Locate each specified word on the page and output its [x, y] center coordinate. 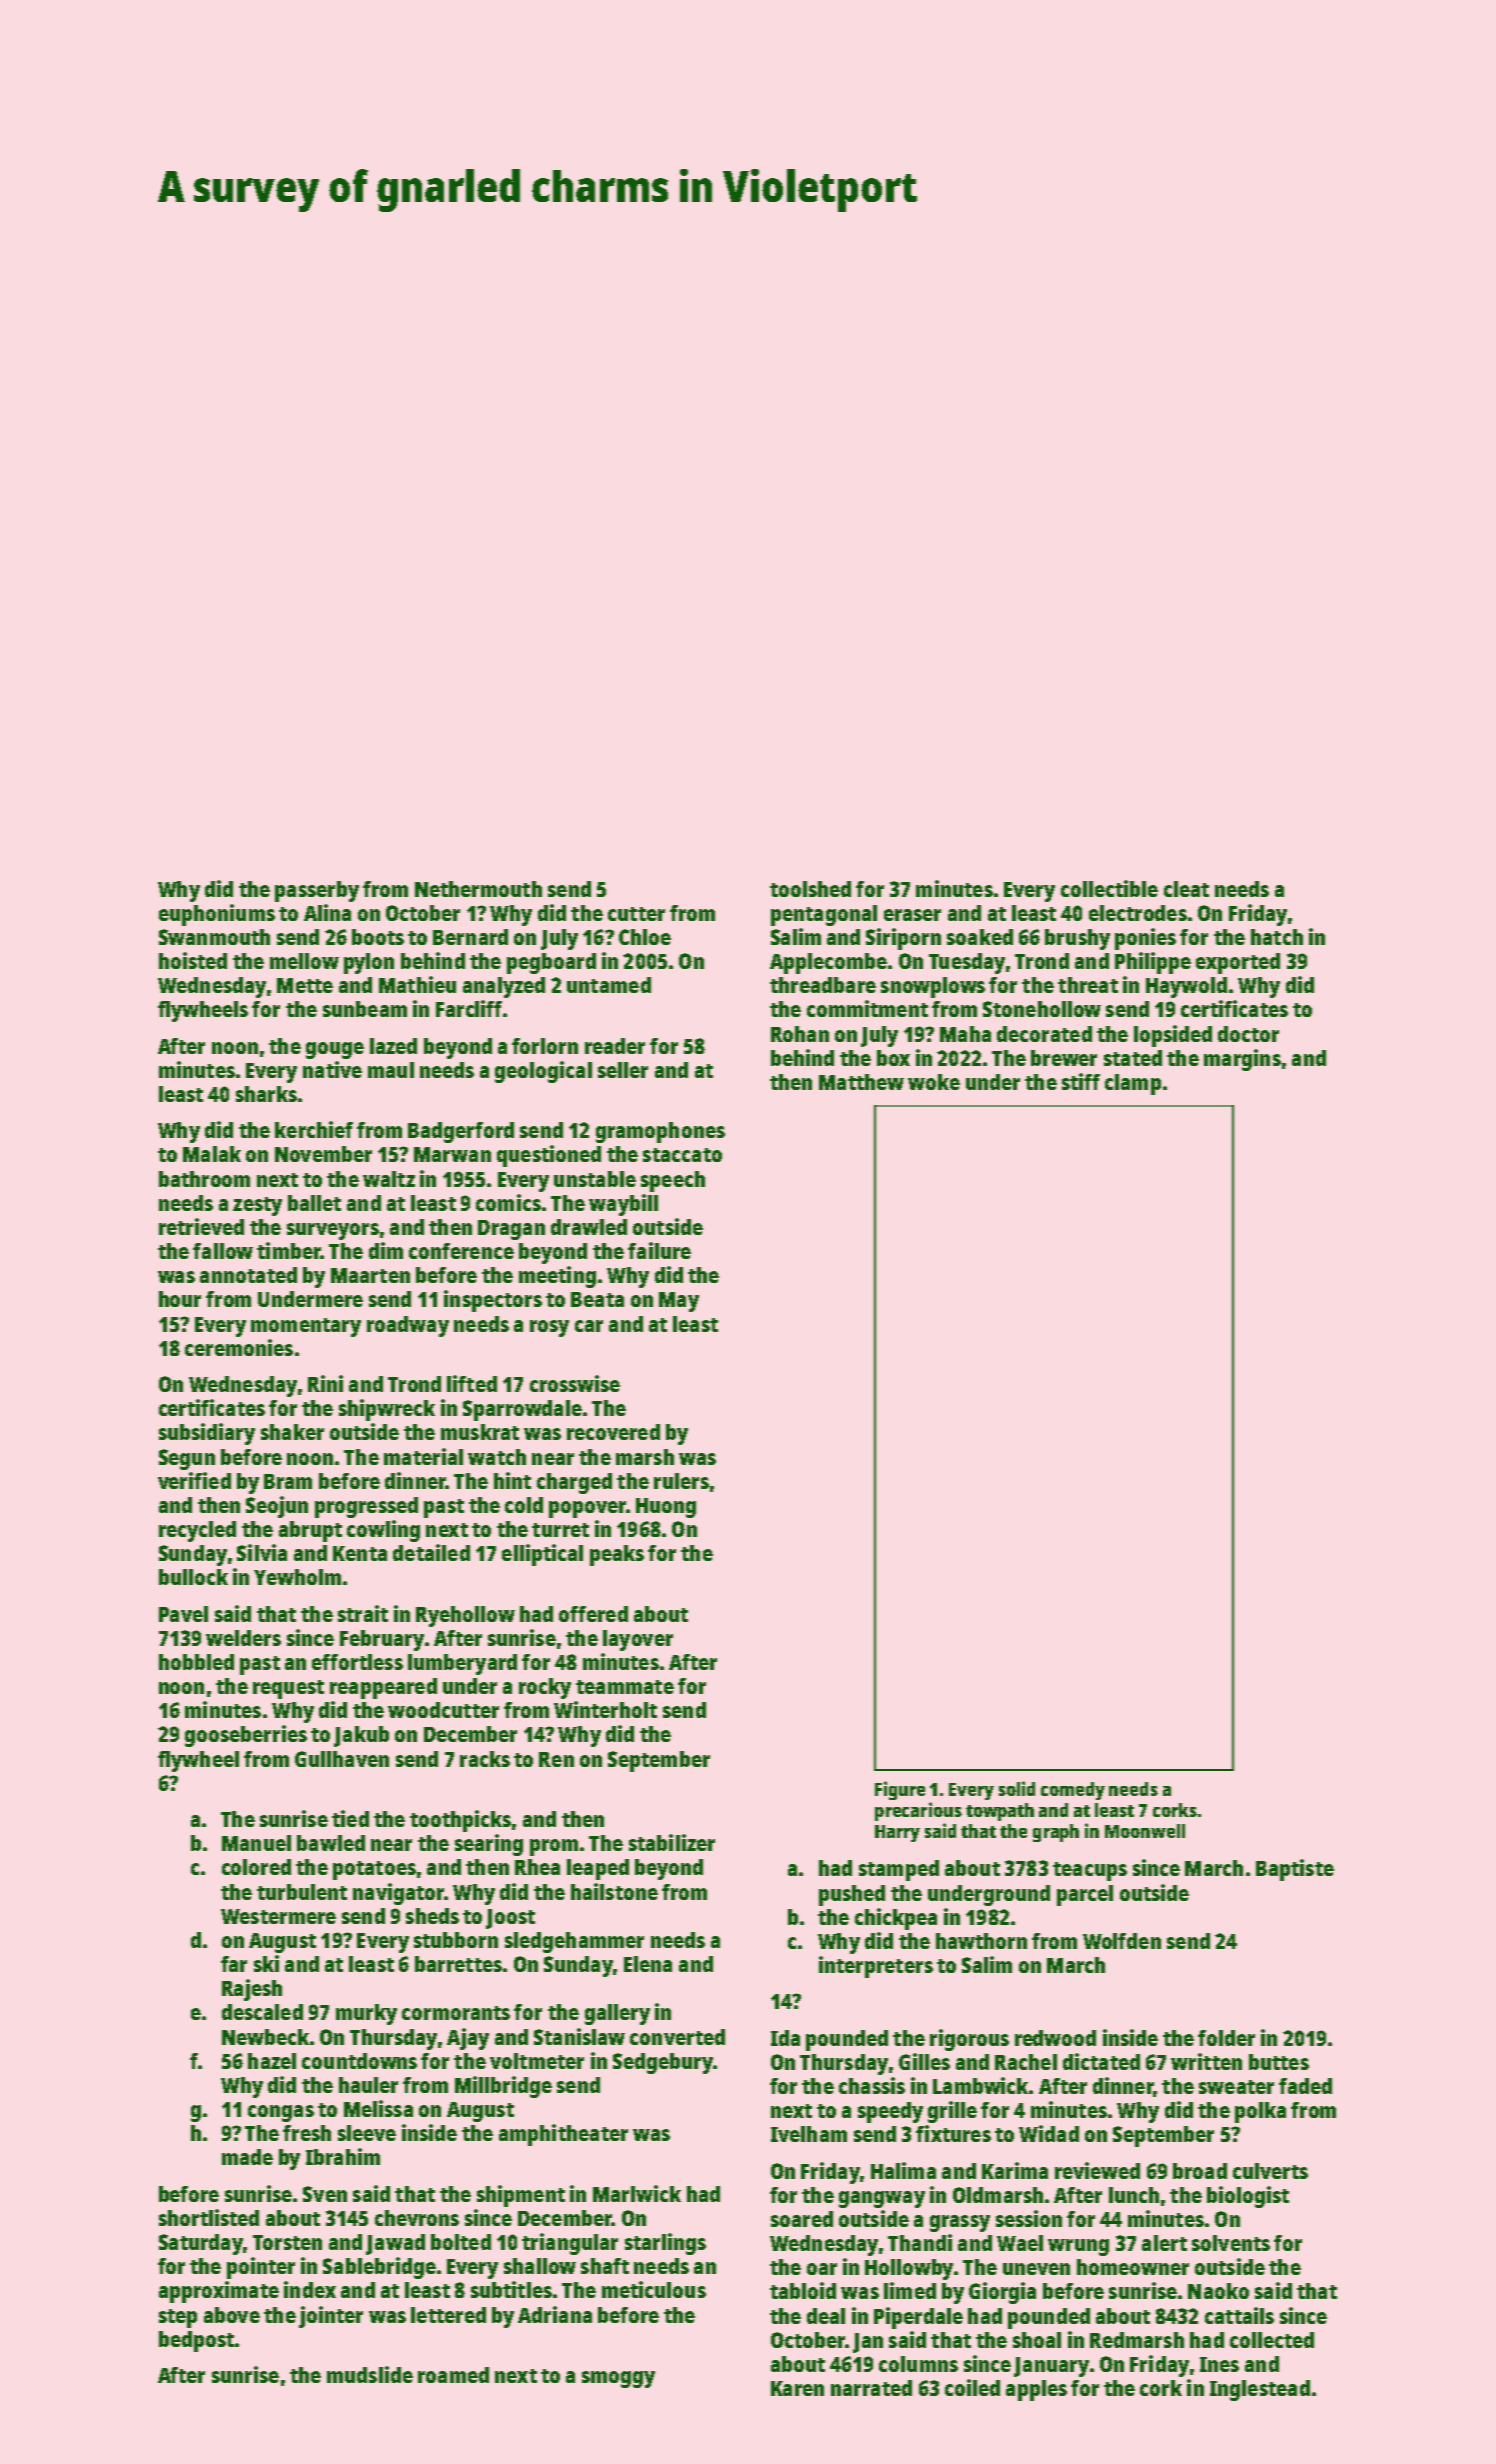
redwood [1055, 2038]
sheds [432, 1916]
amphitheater [563, 2135]
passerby [317, 891]
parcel [1085, 1895]
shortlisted [209, 2217]
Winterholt [605, 1709]
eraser [912, 915]
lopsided [1173, 1036]
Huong [666, 1508]
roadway [408, 1326]
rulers [681, 1481]
